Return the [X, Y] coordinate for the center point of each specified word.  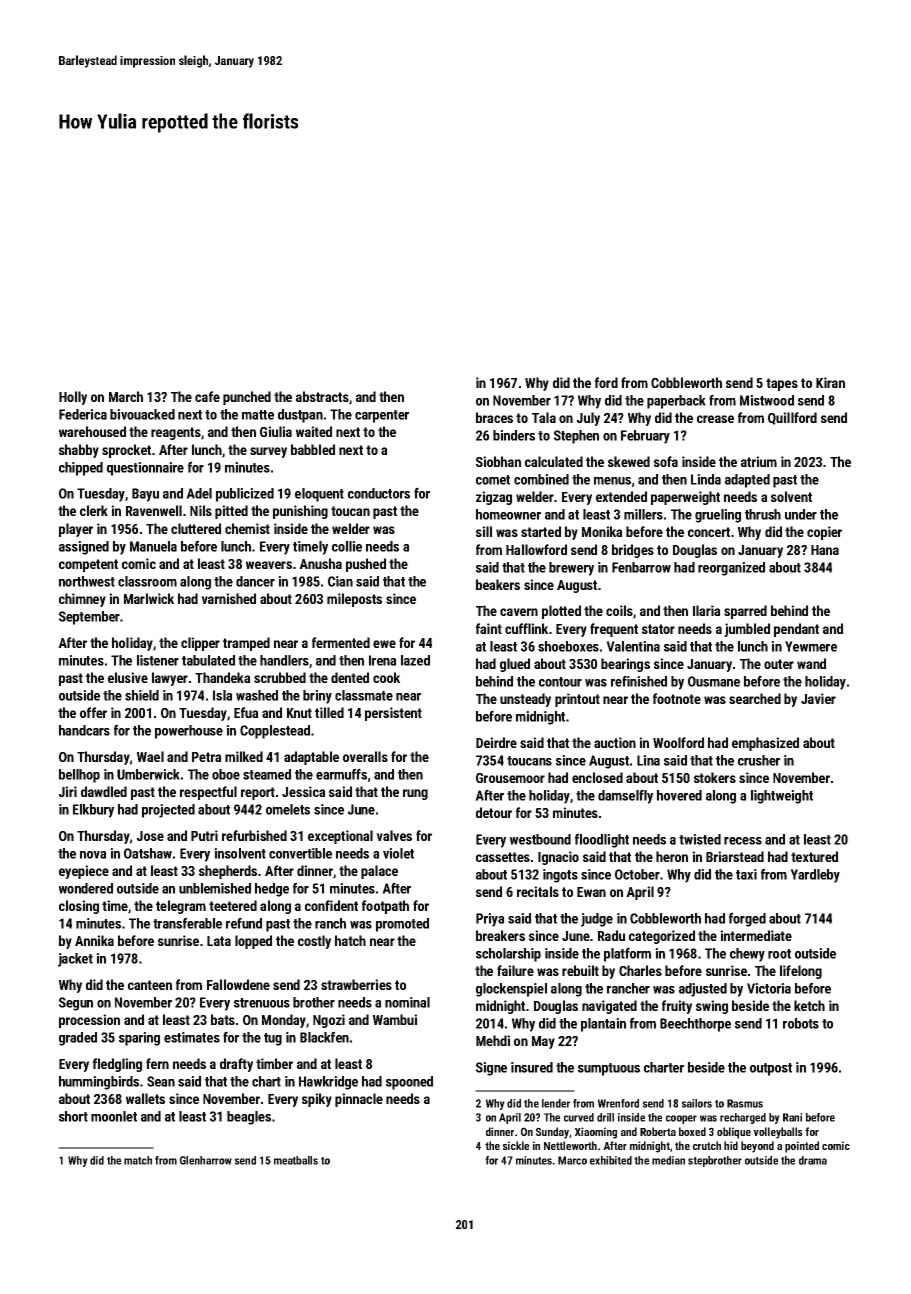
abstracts [322, 396]
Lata [219, 941]
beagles [249, 1118]
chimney [82, 600]
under [801, 514]
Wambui [395, 1019]
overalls [365, 756]
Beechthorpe [695, 1025]
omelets [288, 809]
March [126, 396]
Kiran [830, 382]
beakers [498, 584]
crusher [759, 760]
